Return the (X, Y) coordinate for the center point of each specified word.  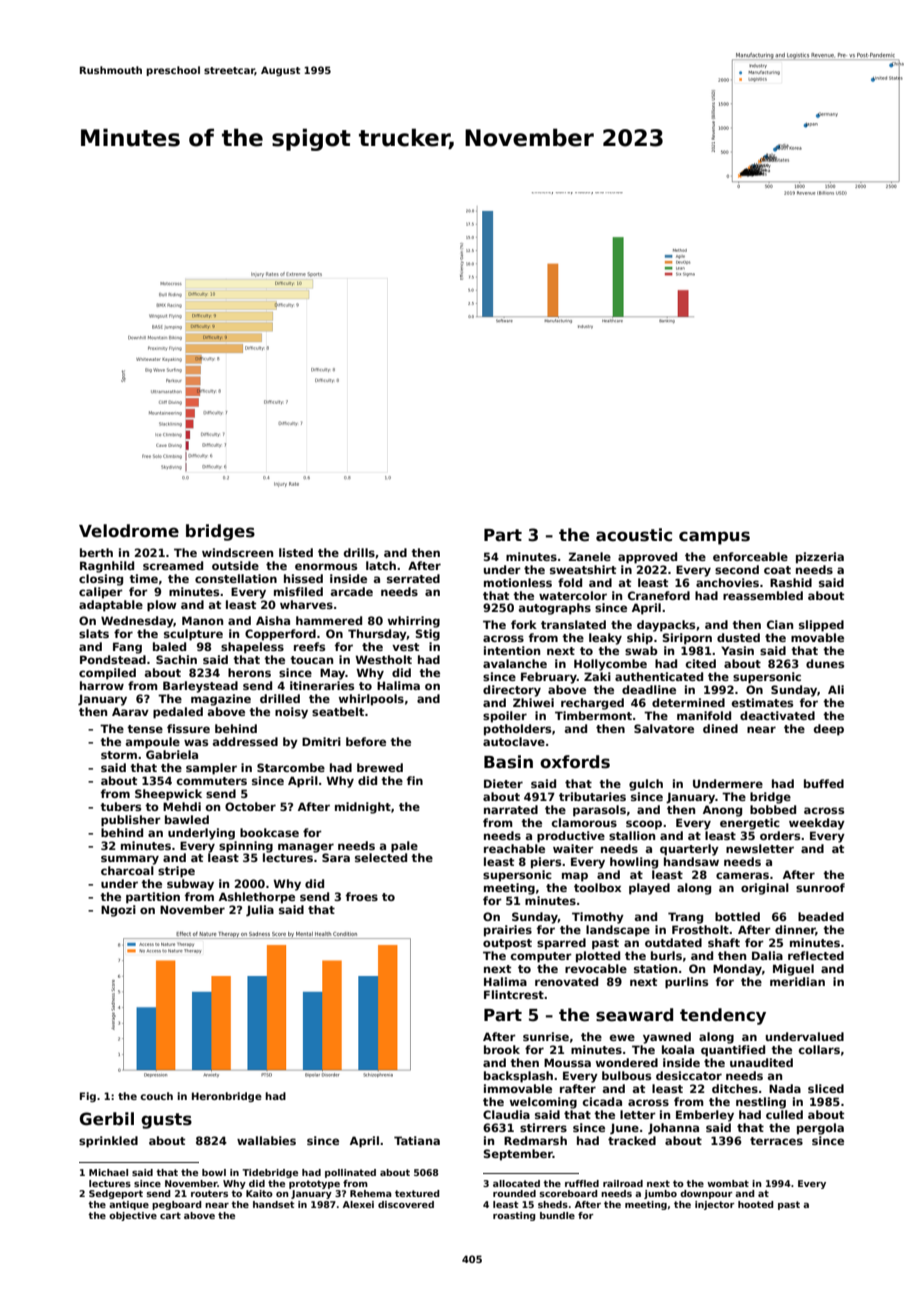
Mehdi (182, 806)
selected (381, 857)
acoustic (634, 535)
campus (714, 538)
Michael (108, 1172)
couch (156, 1096)
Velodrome (129, 531)
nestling (761, 1103)
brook (502, 1049)
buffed (824, 783)
